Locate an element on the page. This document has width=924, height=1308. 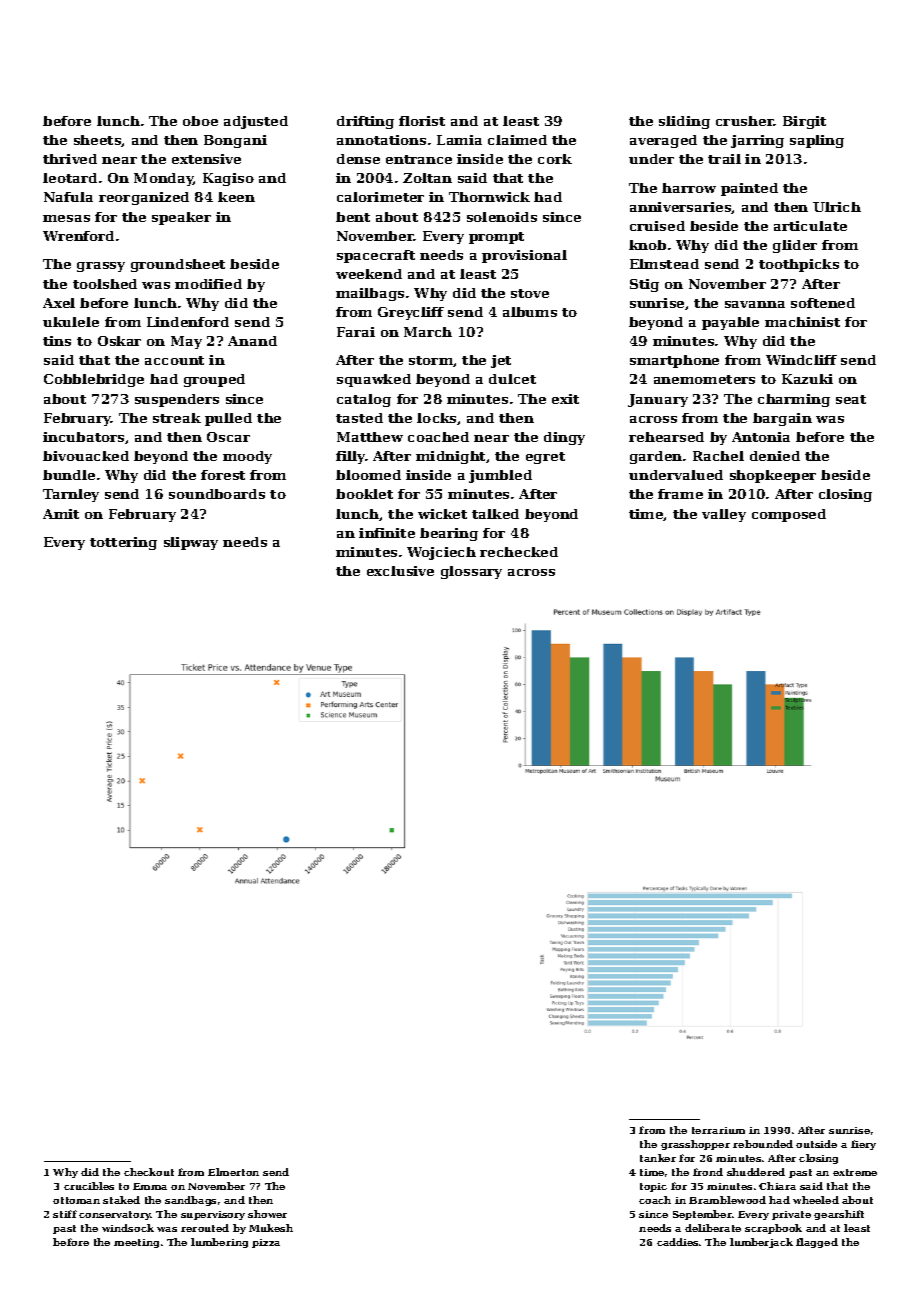
crusher is located at coordinates (745, 121).
